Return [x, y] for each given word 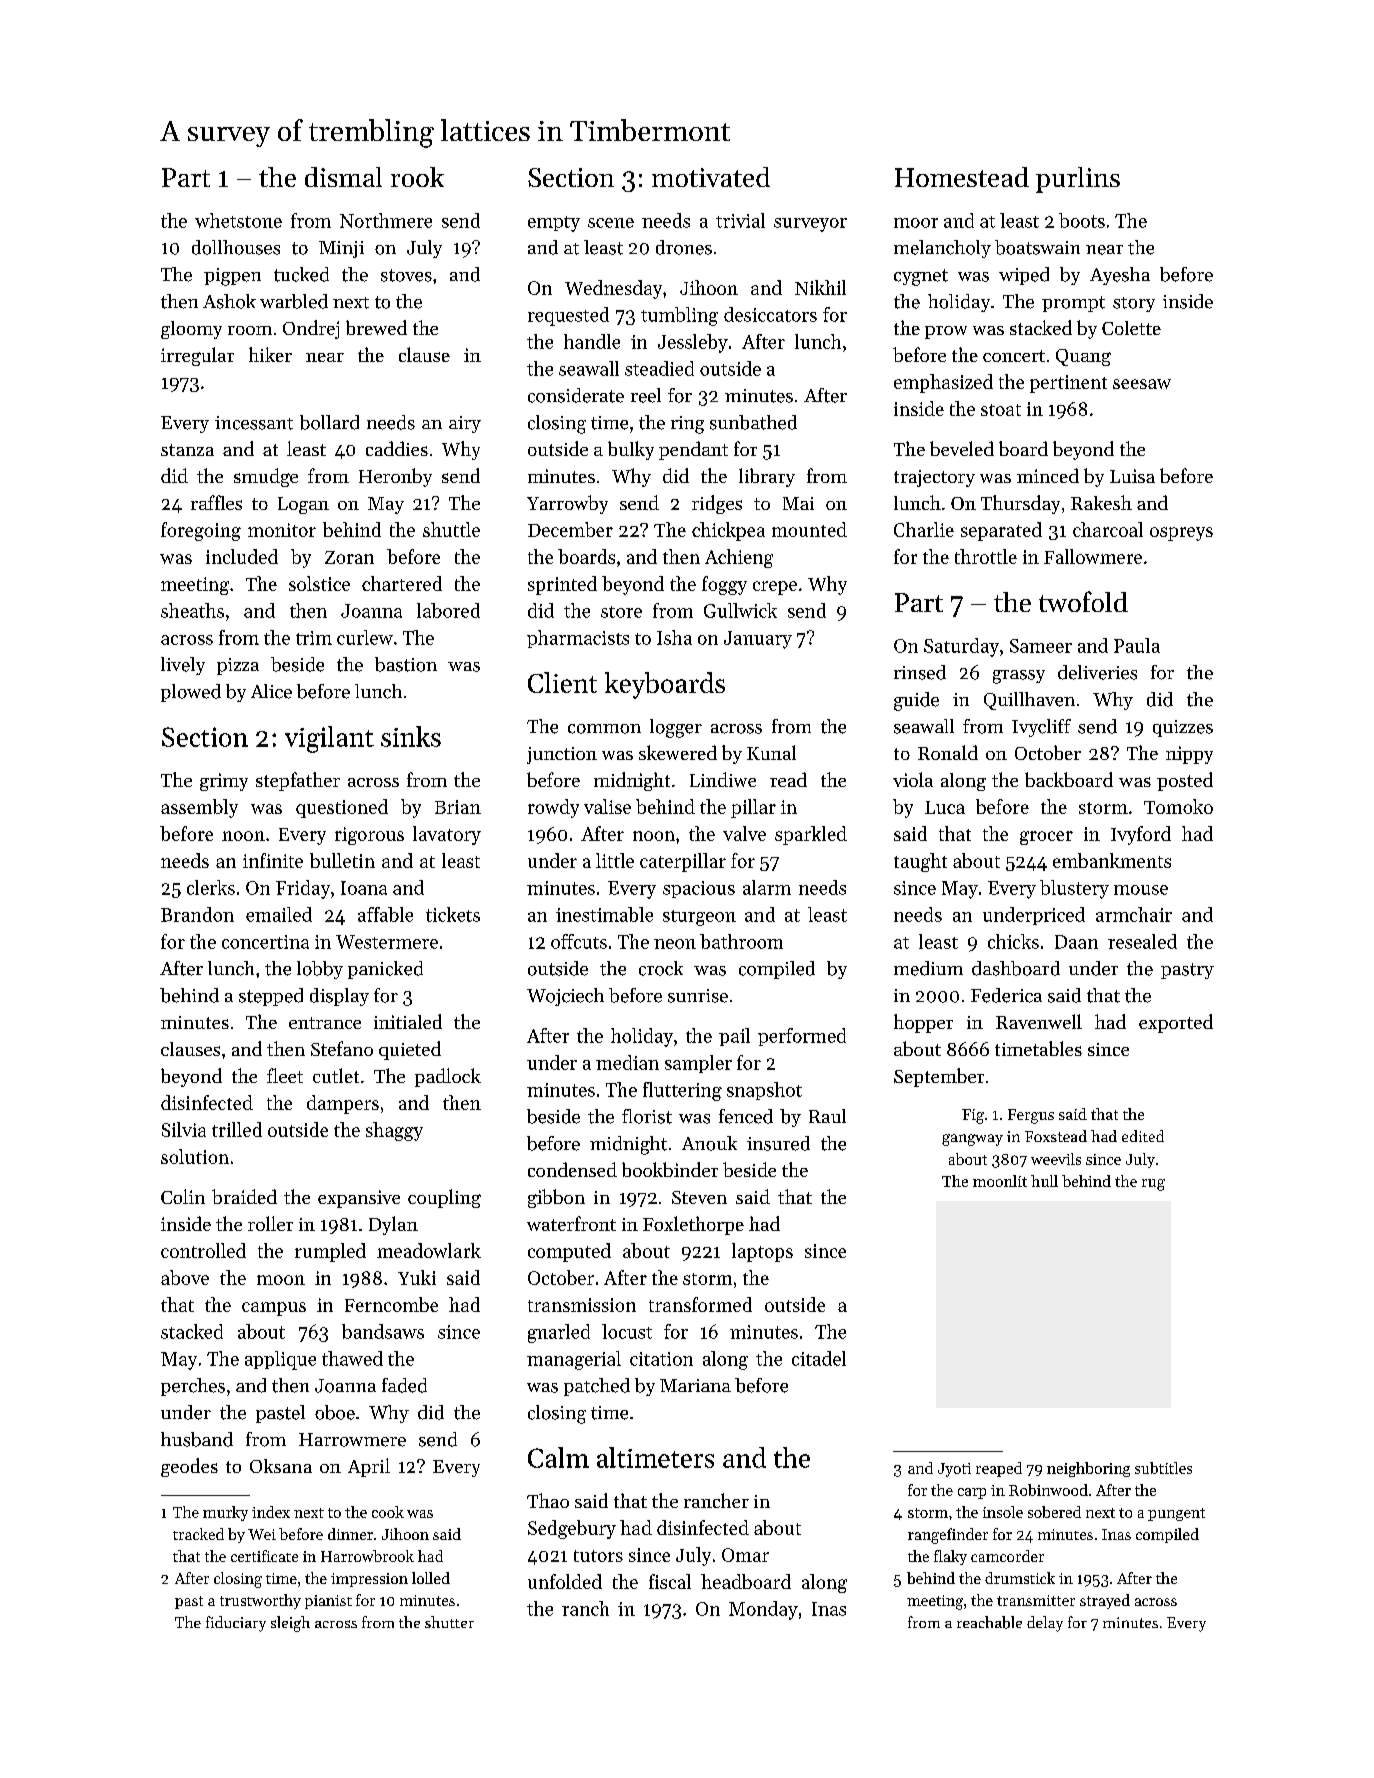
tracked [198, 1534]
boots [1082, 220]
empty [554, 224]
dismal [343, 177]
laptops [762, 1252]
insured [778, 1143]
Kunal [771, 752]
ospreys [1181, 534]
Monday [763, 1610]
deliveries [1097, 672]
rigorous [369, 836]
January [758, 640]
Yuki [417, 1277]
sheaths [192, 610]
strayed [1105, 1601]
